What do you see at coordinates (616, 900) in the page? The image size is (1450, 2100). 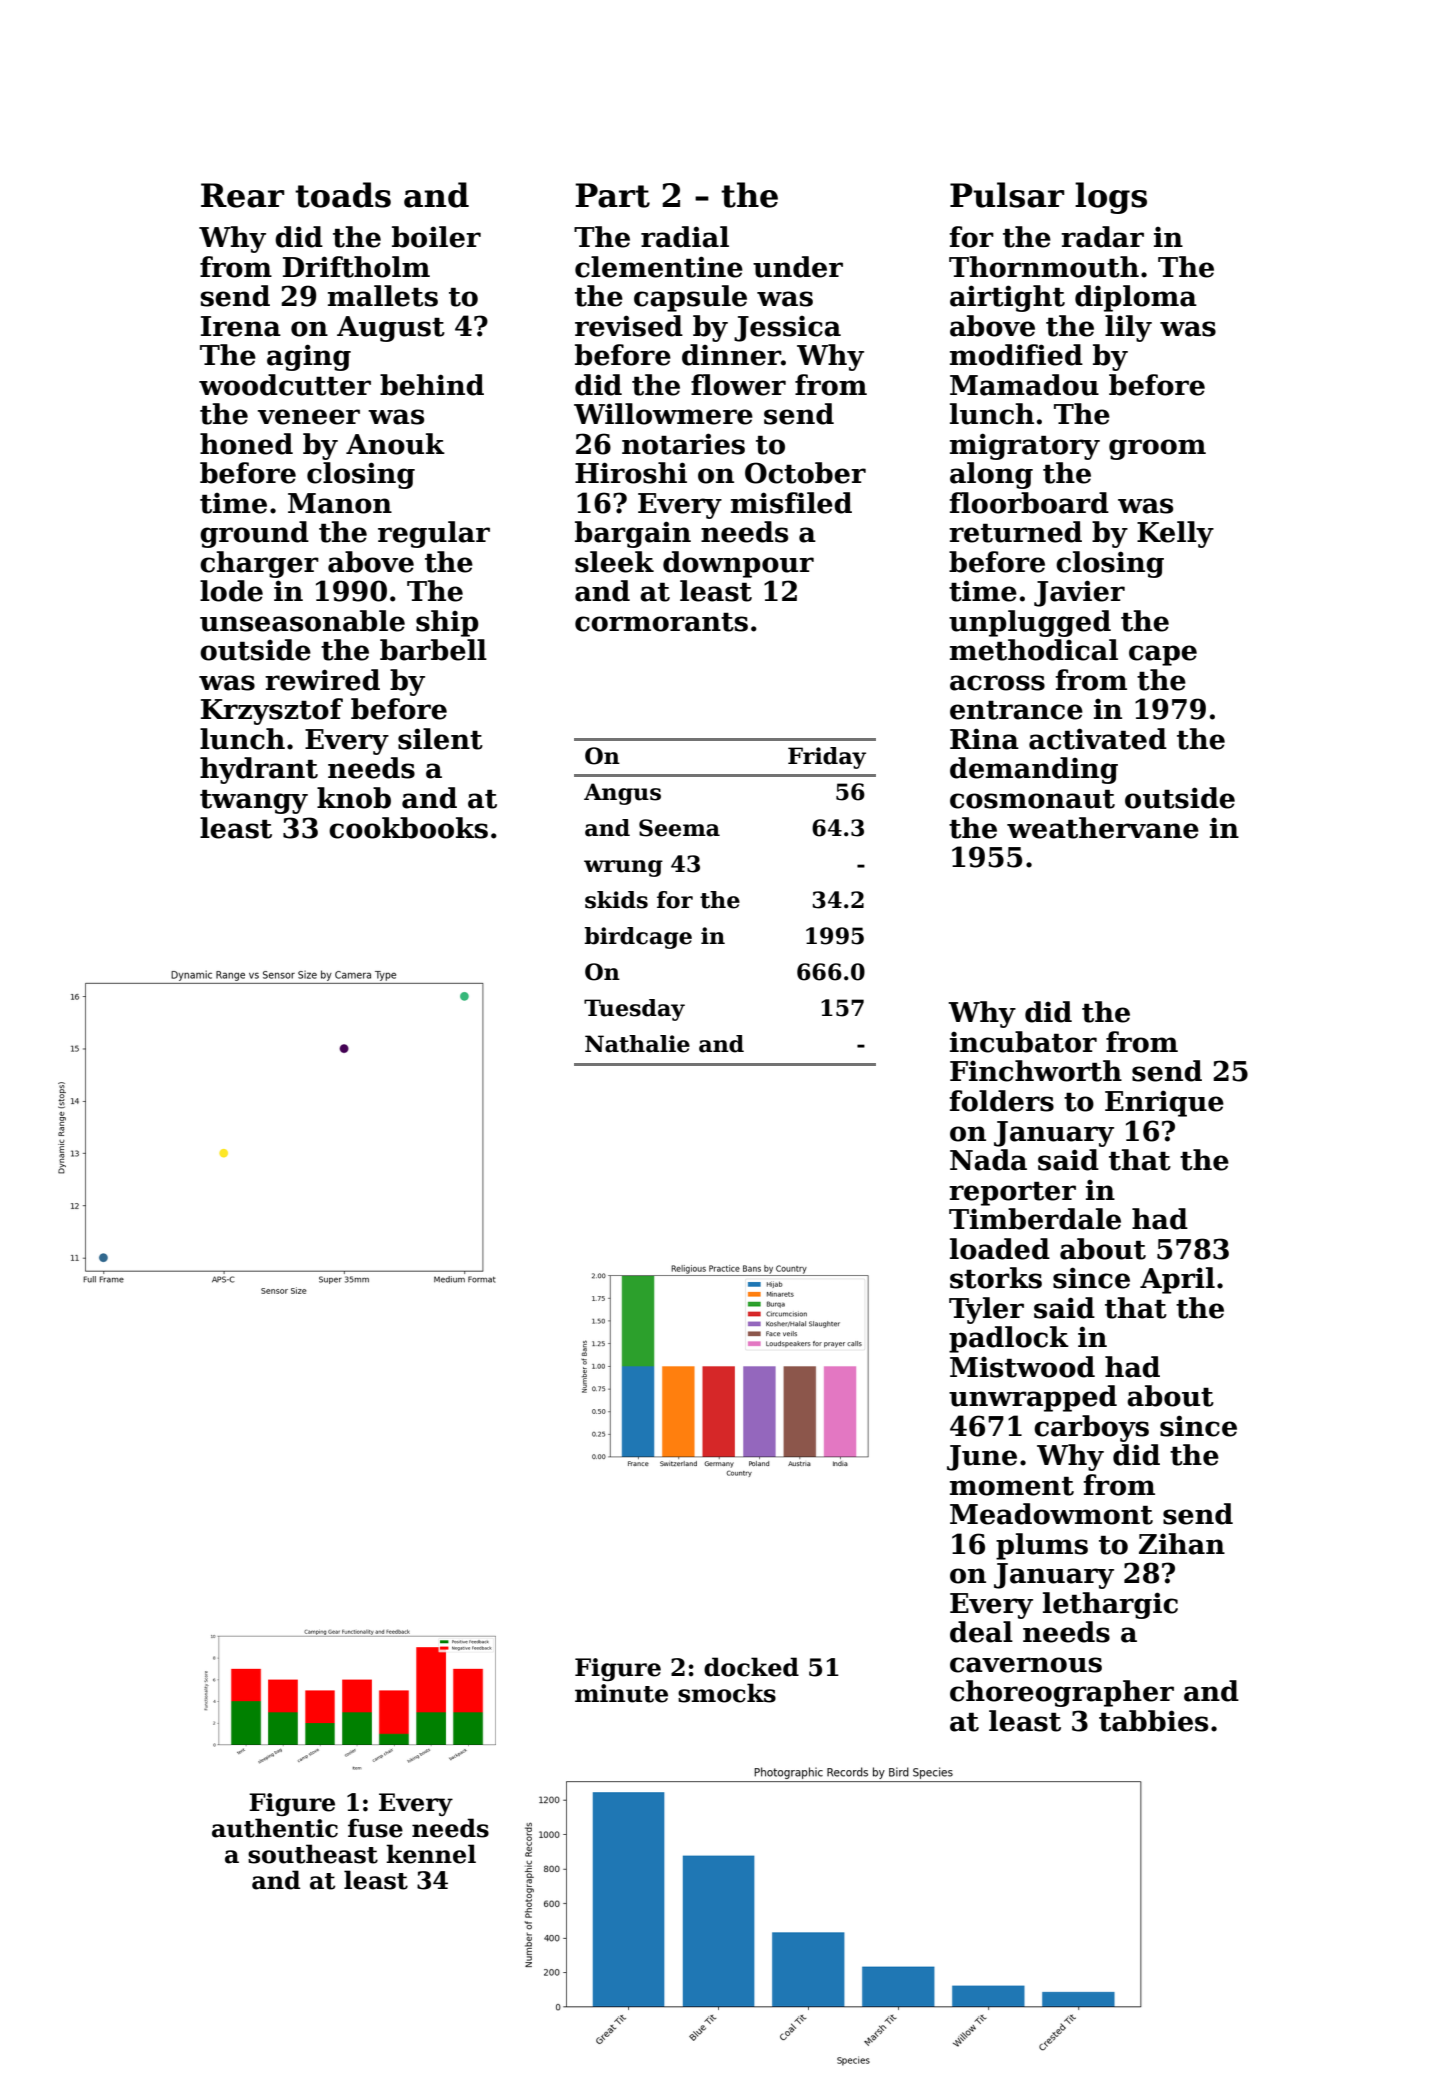 I see `skids` at bounding box center [616, 900].
